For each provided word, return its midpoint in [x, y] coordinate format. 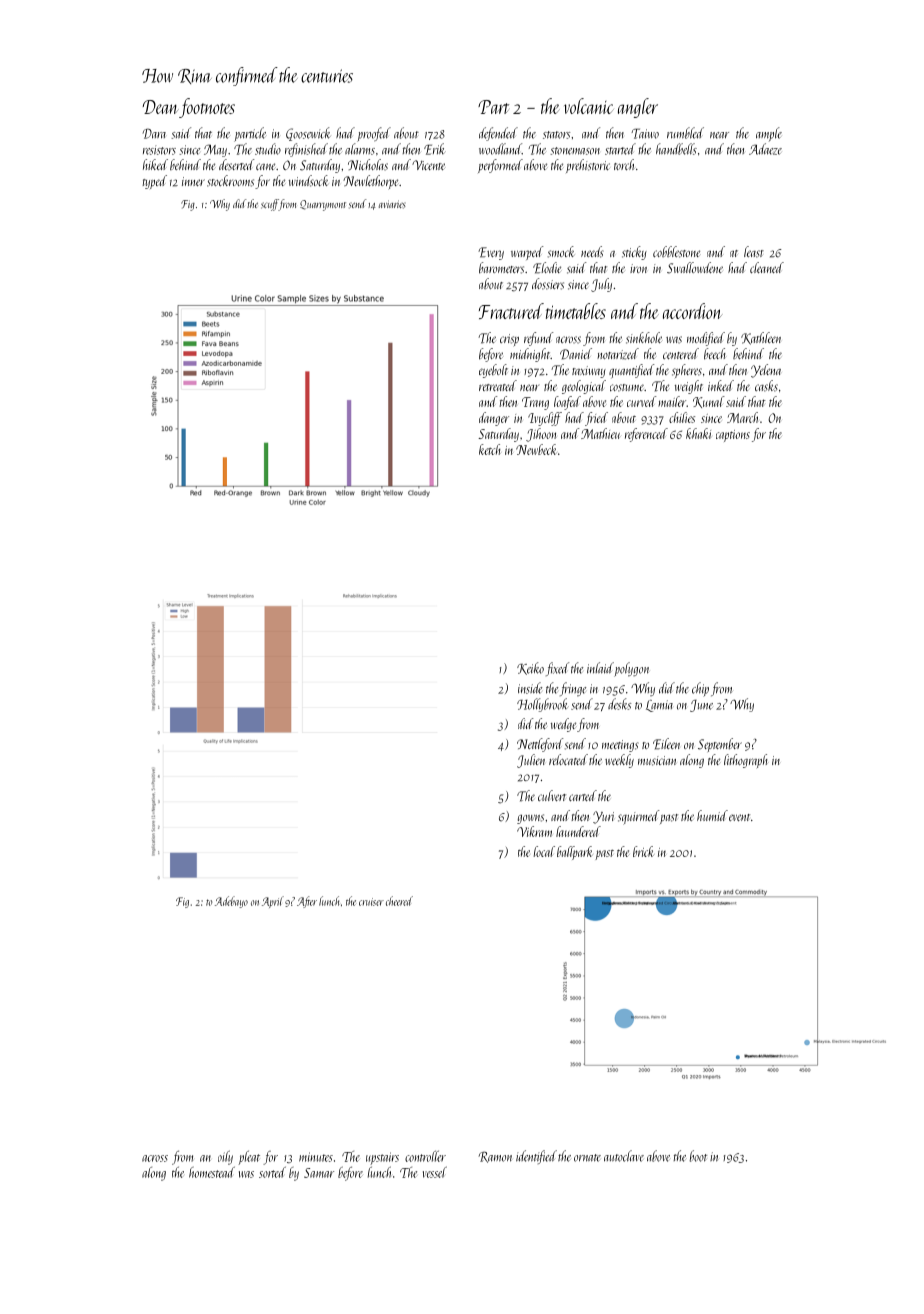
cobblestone [676, 252]
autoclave [624, 1156]
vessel [435, 1172]
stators [556, 135]
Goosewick [308, 134]
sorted [272, 1172]
